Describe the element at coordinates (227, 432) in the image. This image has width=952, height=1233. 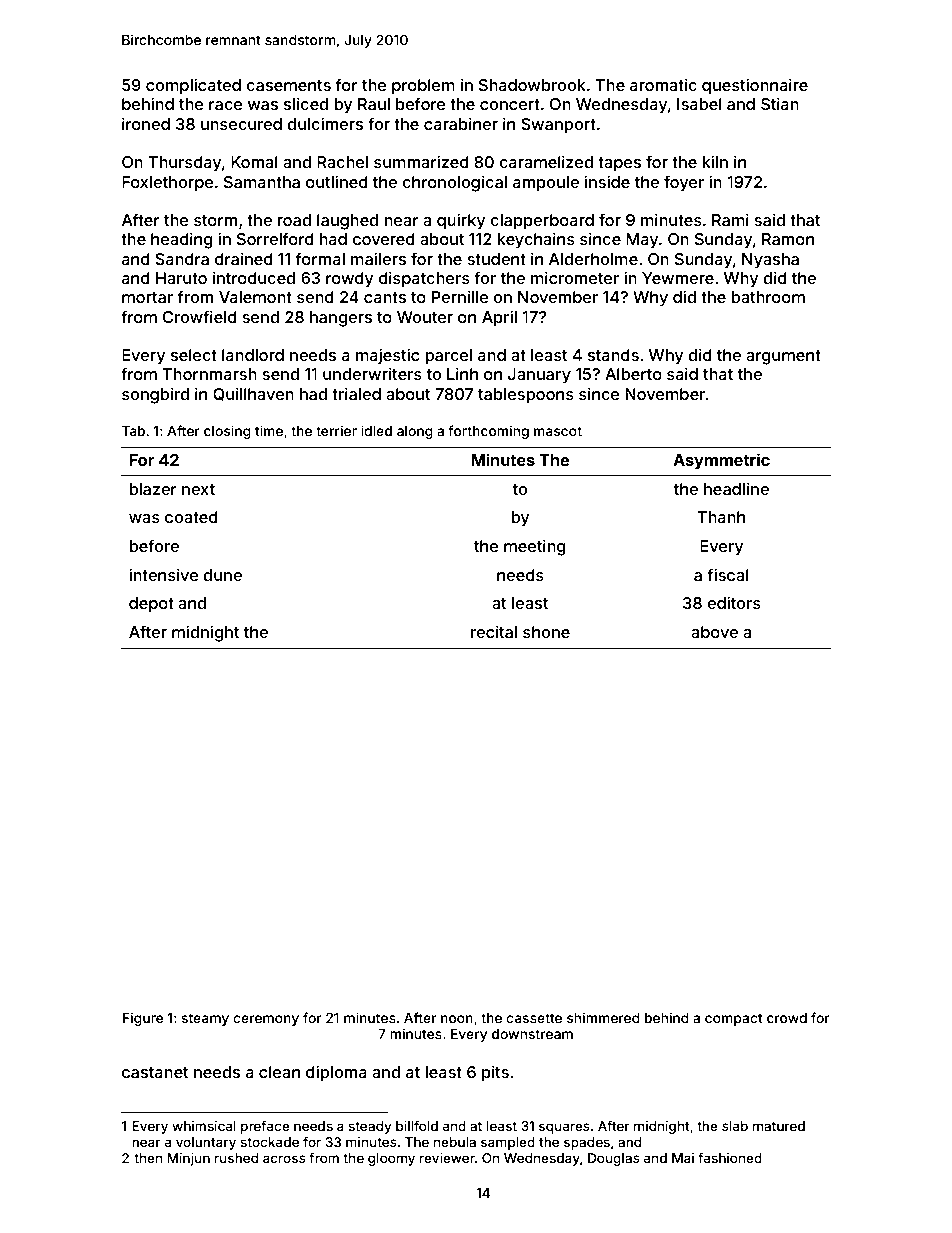
I see `closing` at that location.
